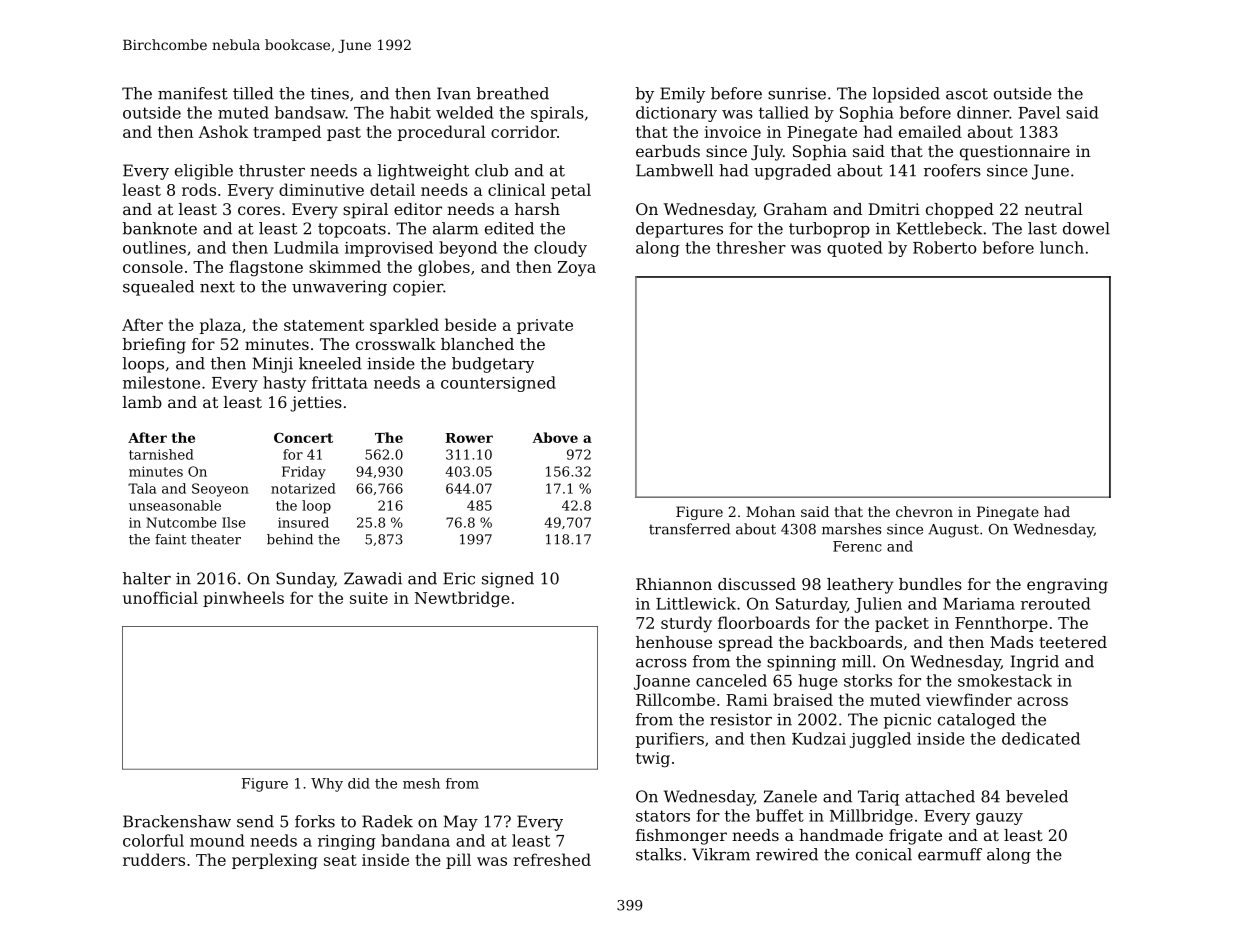 This screenshot has height=952, width=1233. I want to click on did, so click(359, 783).
